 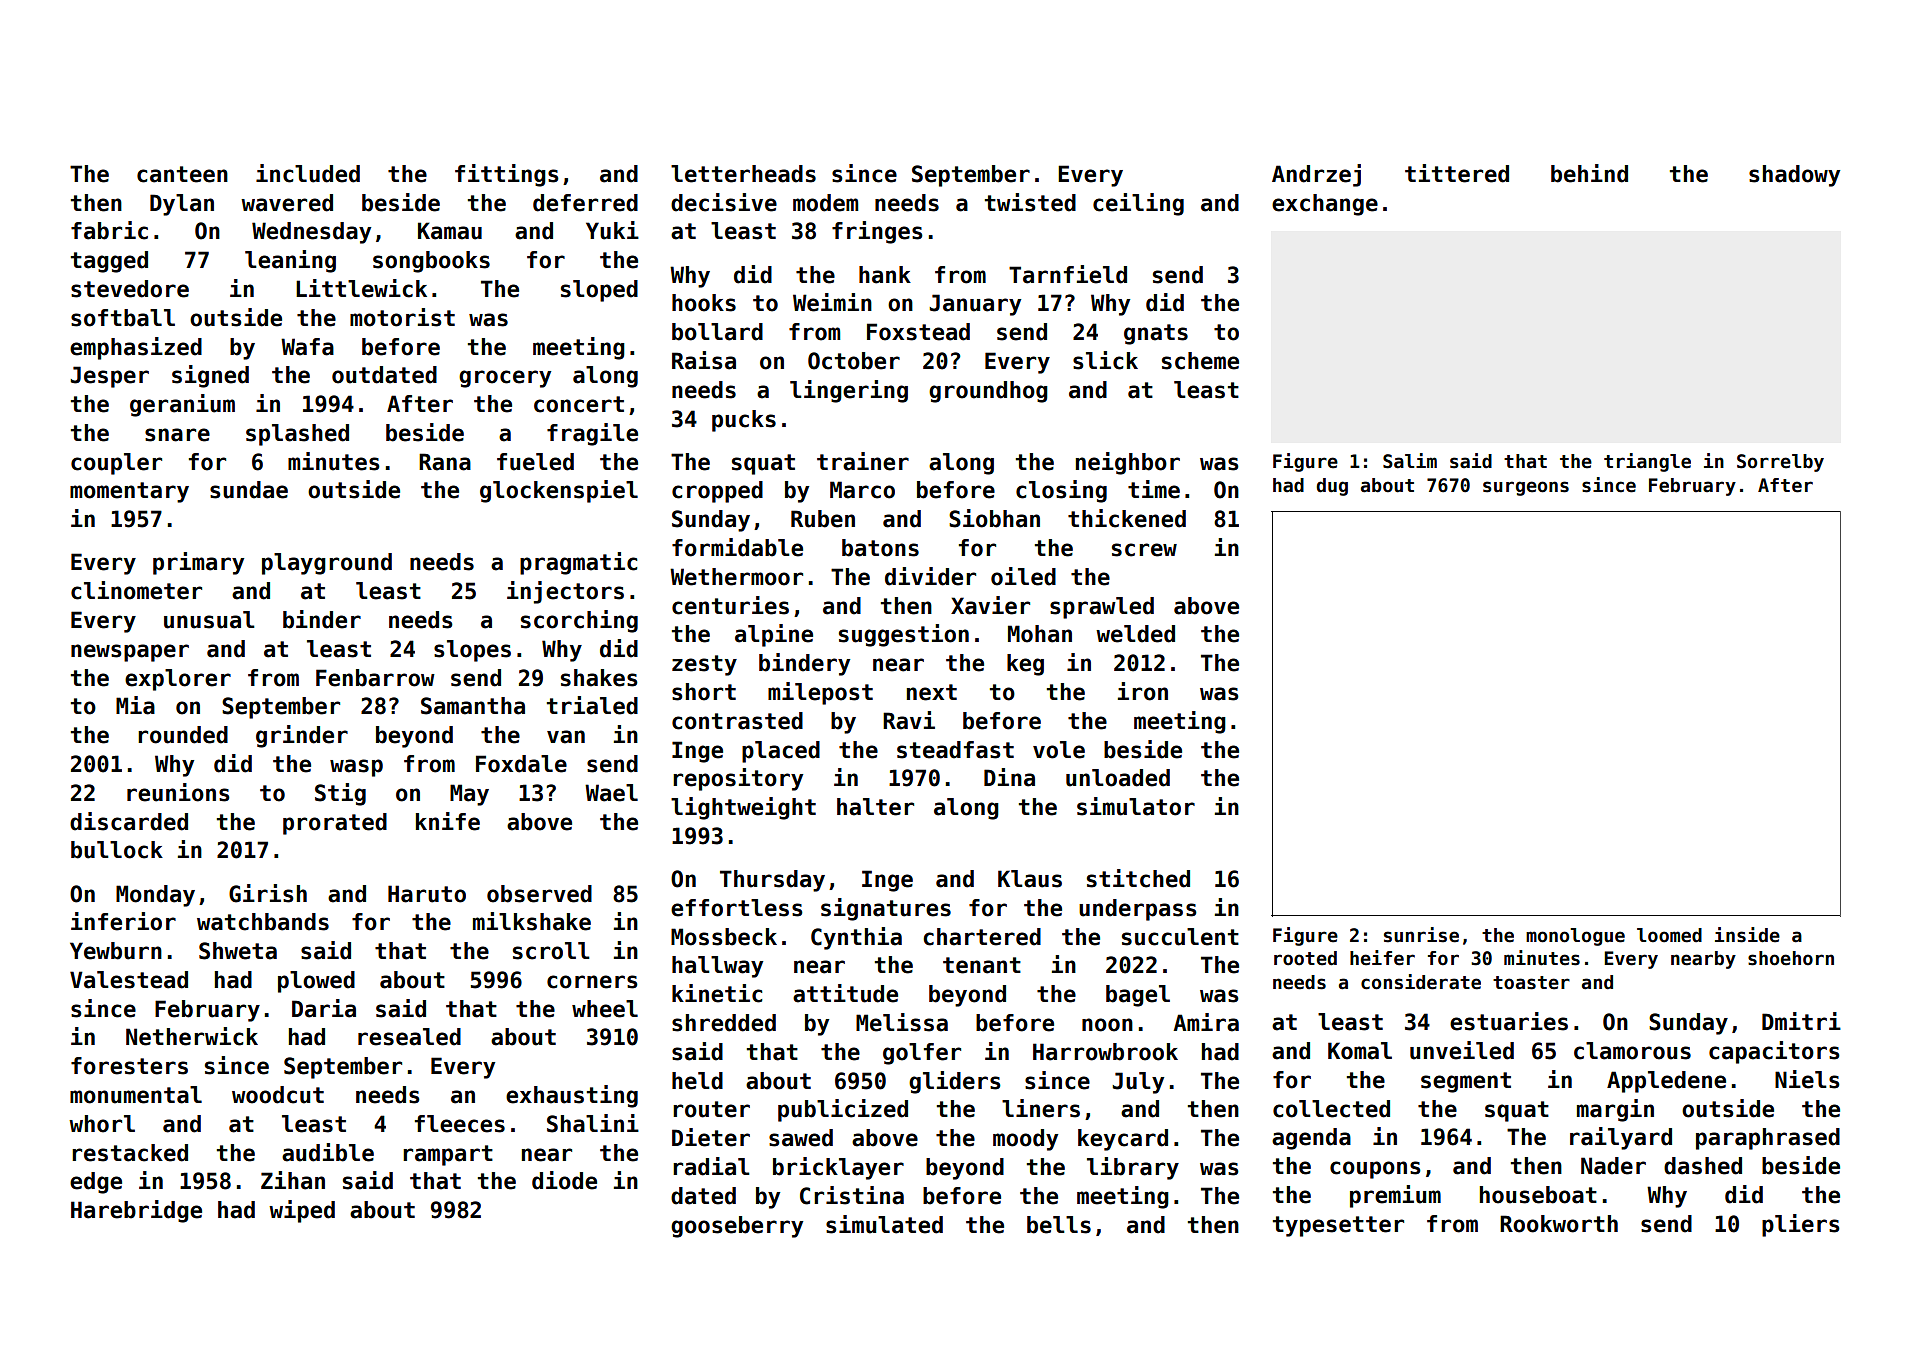 What do you see at coordinates (1316, 175) in the image?
I see `Andrzej` at bounding box center [1316, 175].
